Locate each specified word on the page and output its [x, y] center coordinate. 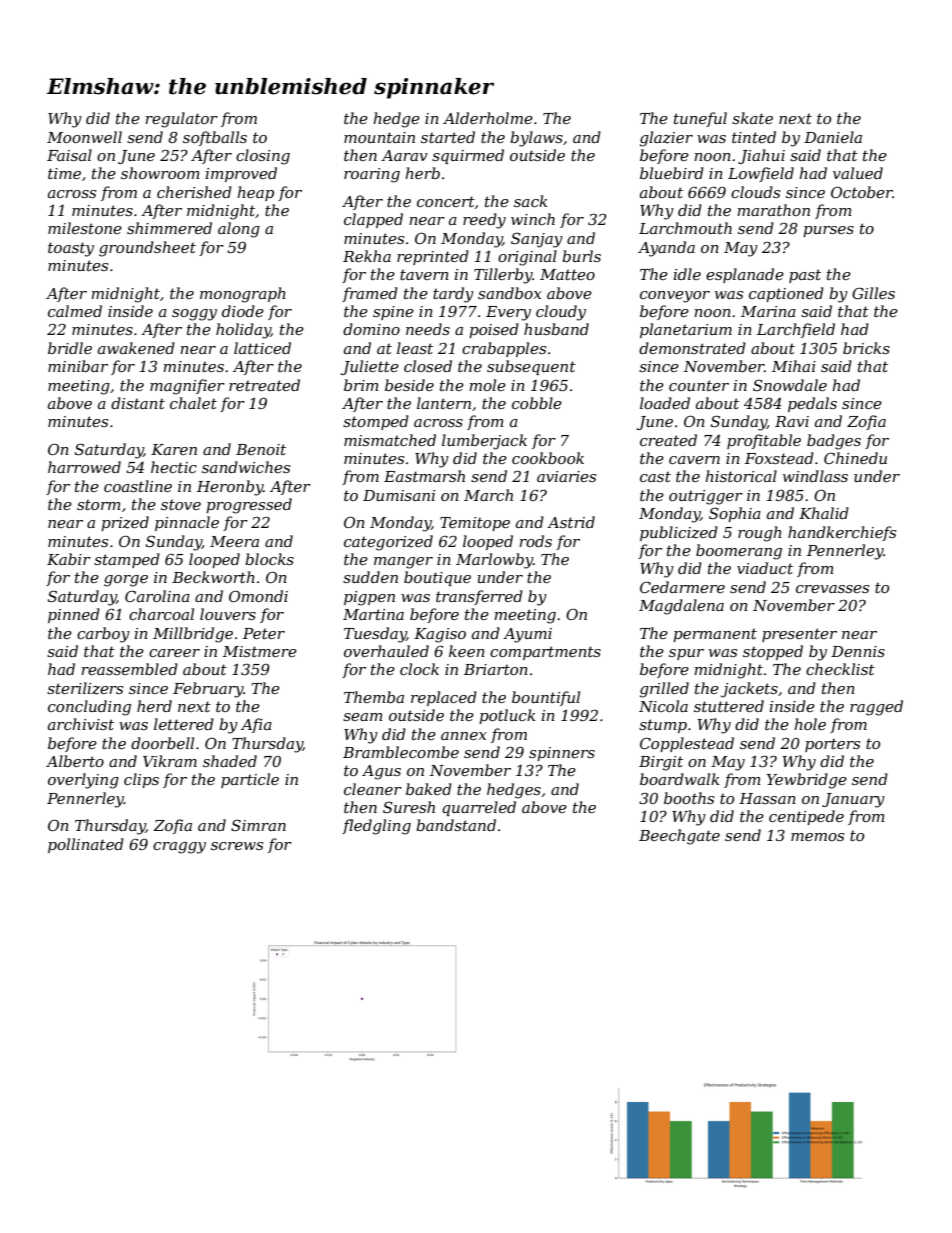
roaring [372, 175]
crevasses [832, 589]
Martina [373, 614]
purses [828, 231]
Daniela [833, 137]
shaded [230, 761]
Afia [256, 725]
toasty [71, 249]
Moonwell [84, 137]
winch [533, 219]
